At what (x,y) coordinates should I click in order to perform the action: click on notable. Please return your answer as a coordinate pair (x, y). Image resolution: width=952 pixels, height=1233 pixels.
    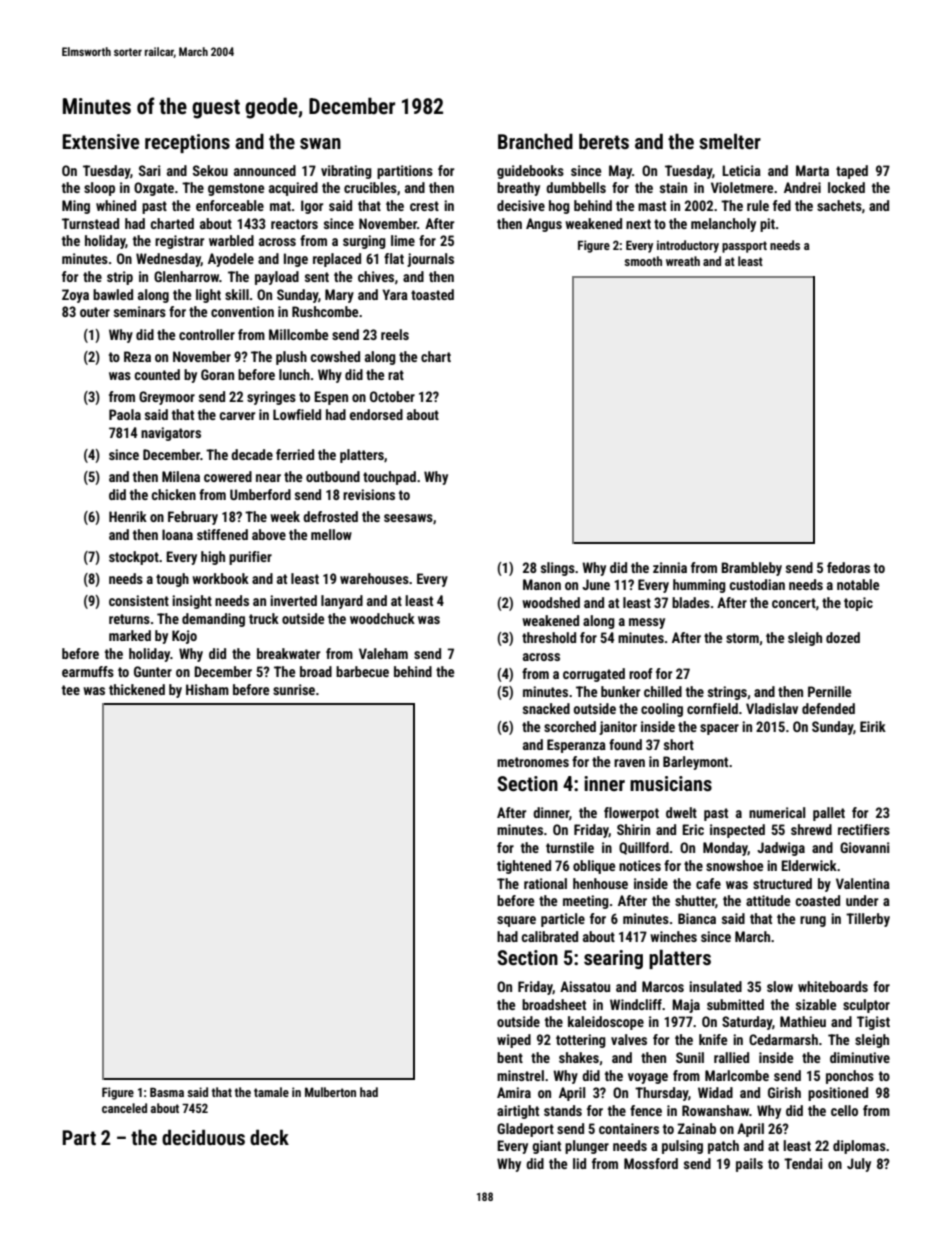
    Looking at the image, I should click on (858, 584).
